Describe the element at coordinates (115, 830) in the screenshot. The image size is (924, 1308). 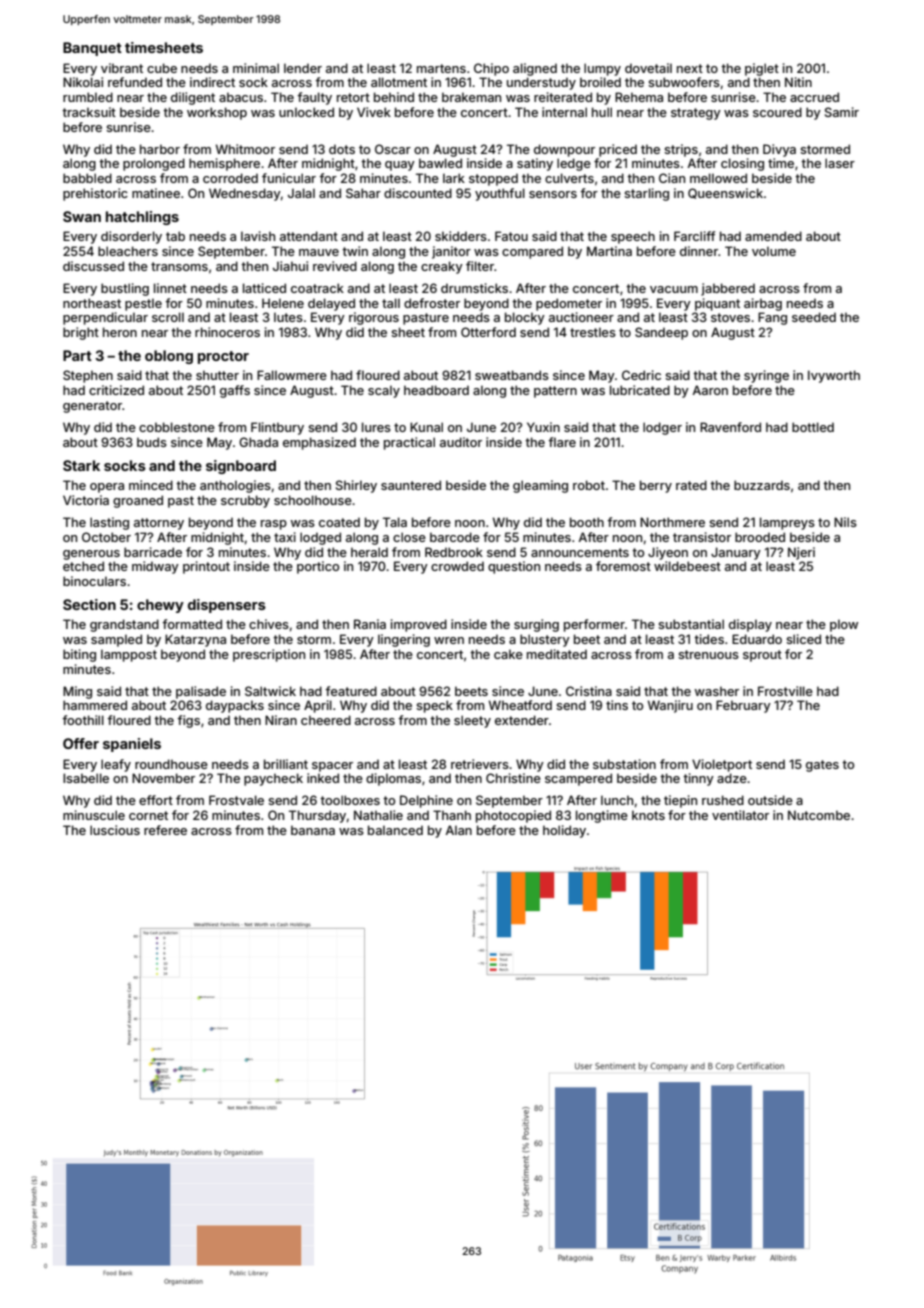
I see `luscious` at that location.
